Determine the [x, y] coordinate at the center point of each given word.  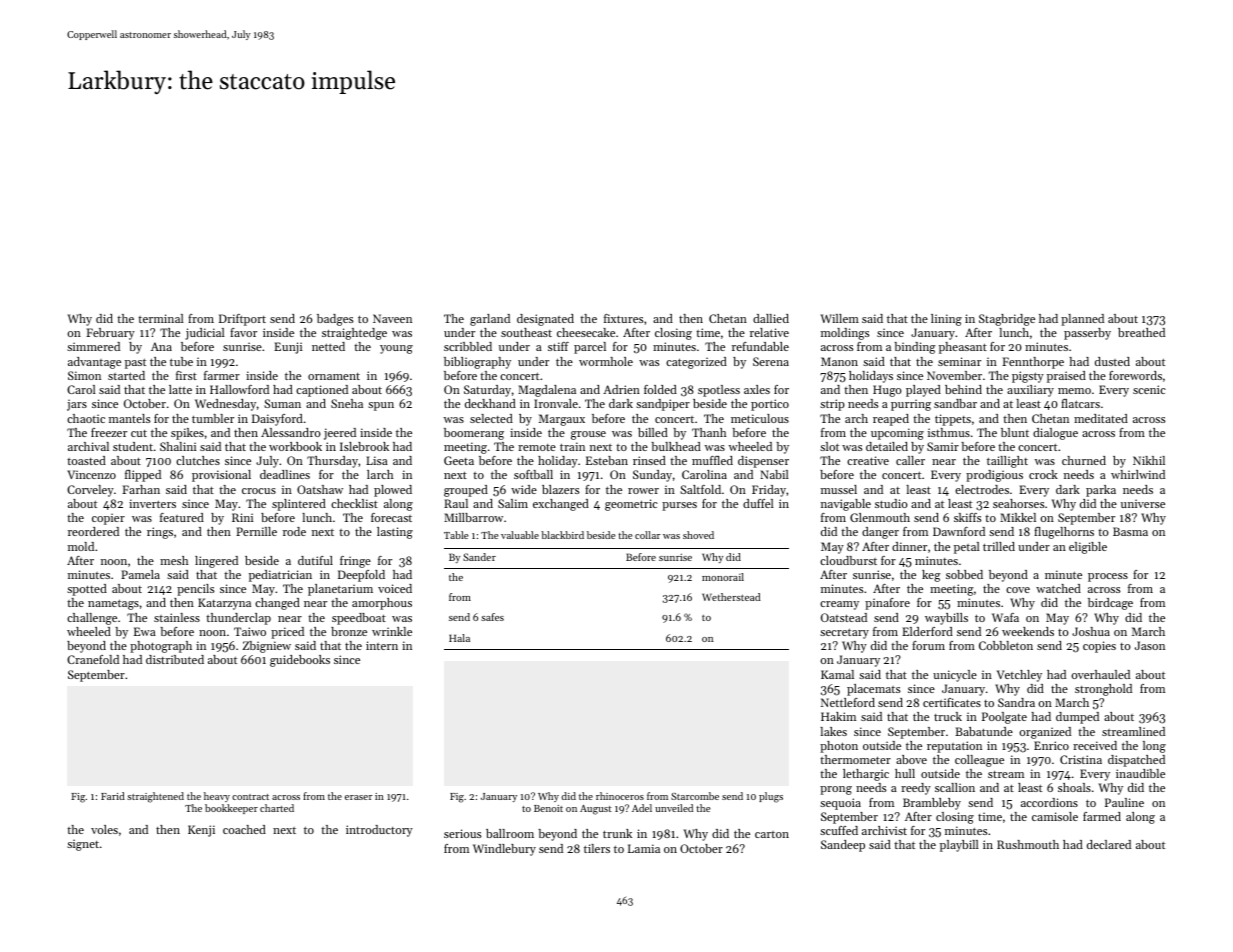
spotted [87, 590]
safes [492, 617]
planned [1082, 320]
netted [328, 346]
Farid [113, 796]
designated [545, 320]
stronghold [1103, 690]
